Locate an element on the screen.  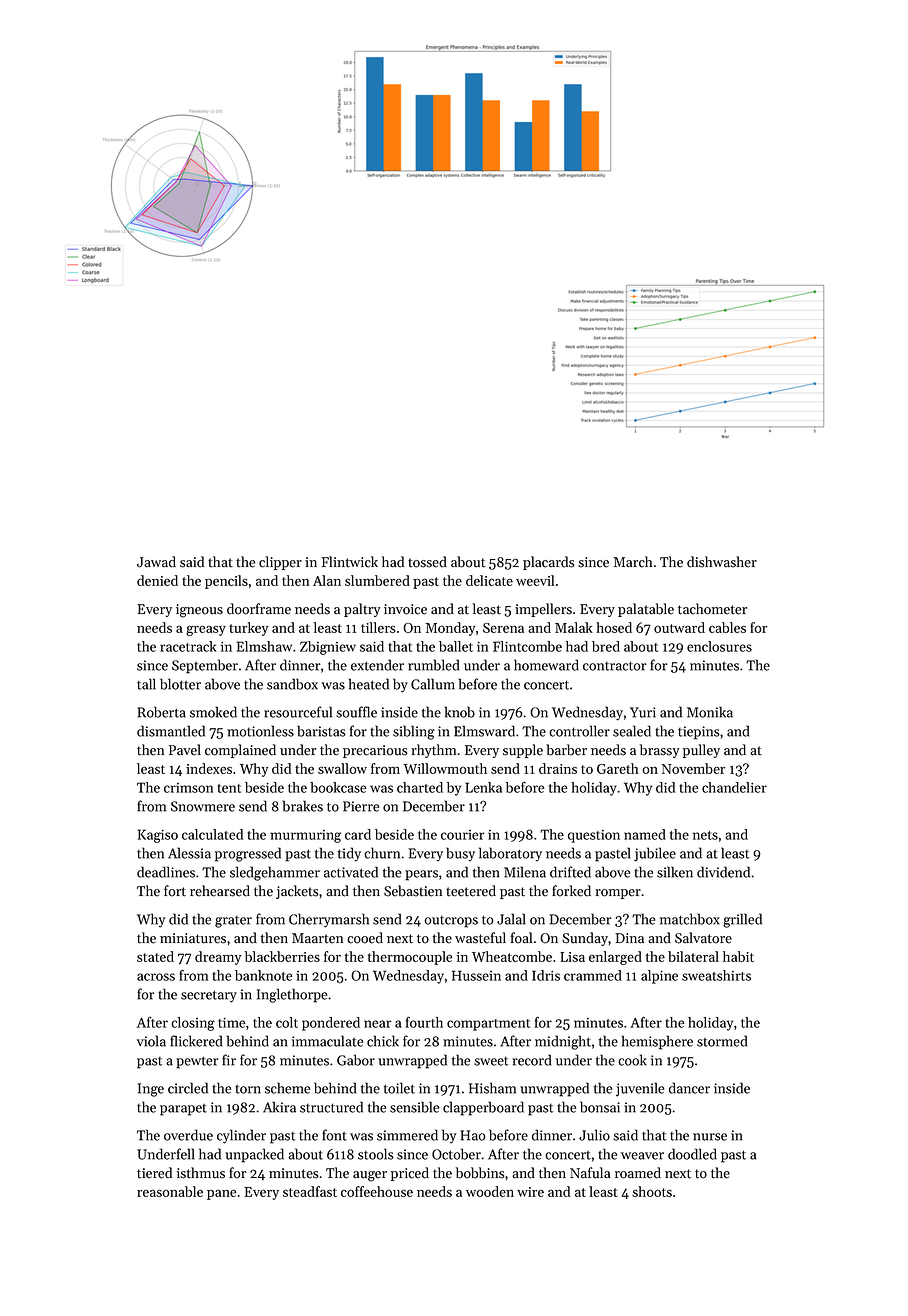
steadfast is located at coordinates (310, 1191).
